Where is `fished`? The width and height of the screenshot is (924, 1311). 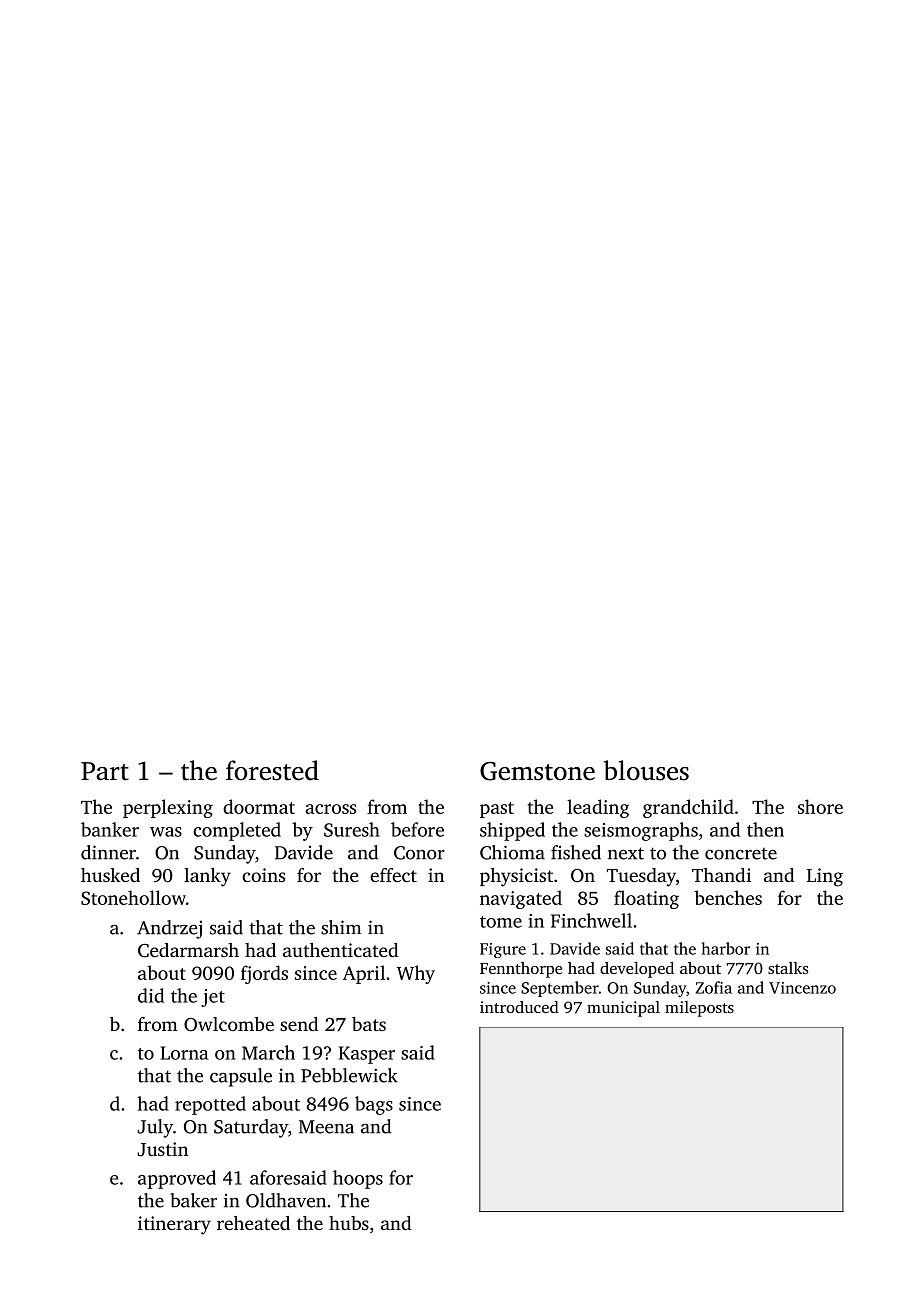
fished is located at coordinates (576, 852).
